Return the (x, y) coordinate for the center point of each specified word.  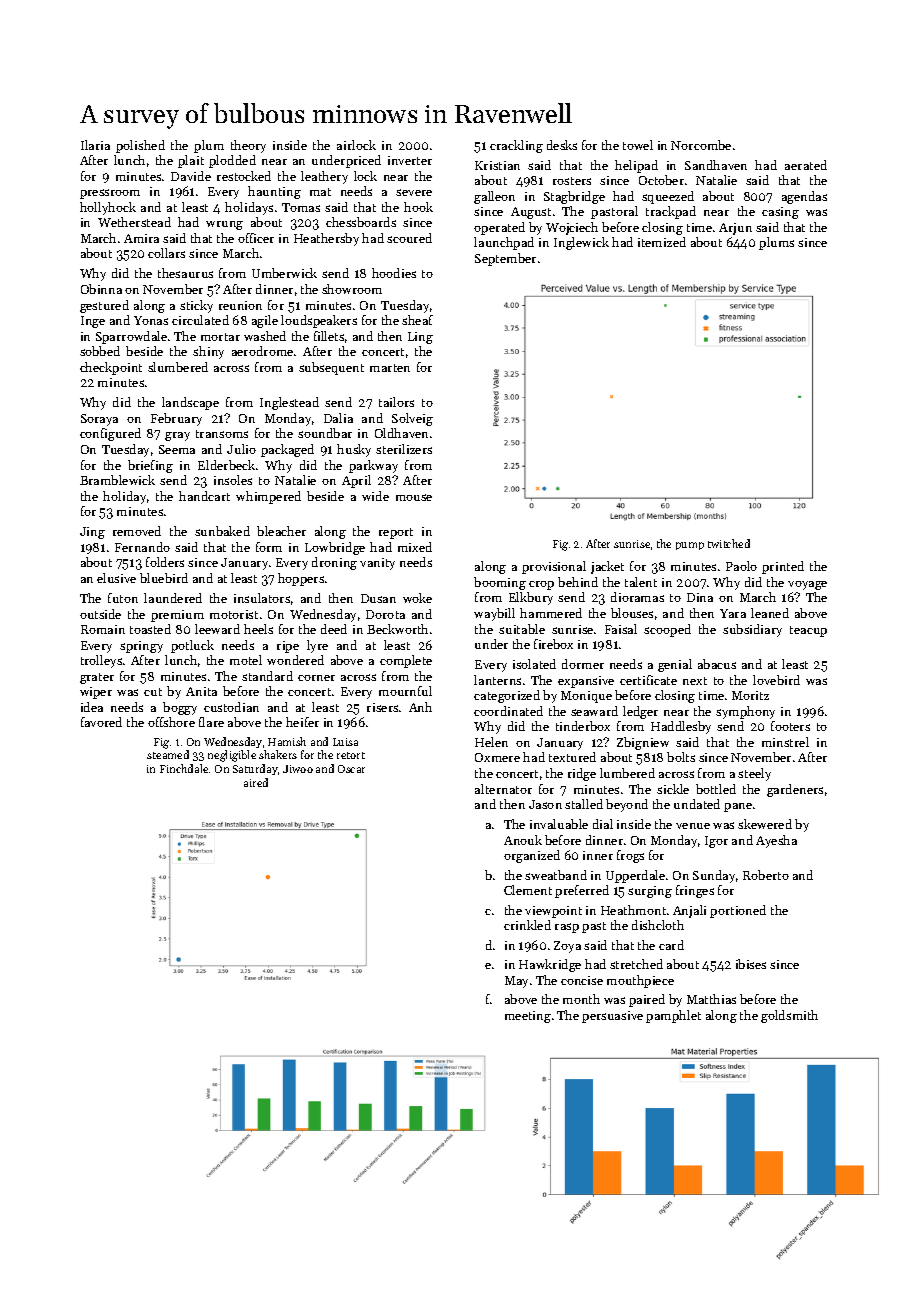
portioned (738, 911)
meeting (528, 1017)
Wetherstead (134, 222)
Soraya (99, 420)
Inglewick (581, 243)
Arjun (735, 229)
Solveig (412, 419)
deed (334, 629)
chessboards (361, 222)
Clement (528, 890)
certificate (648, 680)
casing (780, 213)
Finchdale (184, 768)
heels (258, 629)
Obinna (101, 289)
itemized (662, 242)
